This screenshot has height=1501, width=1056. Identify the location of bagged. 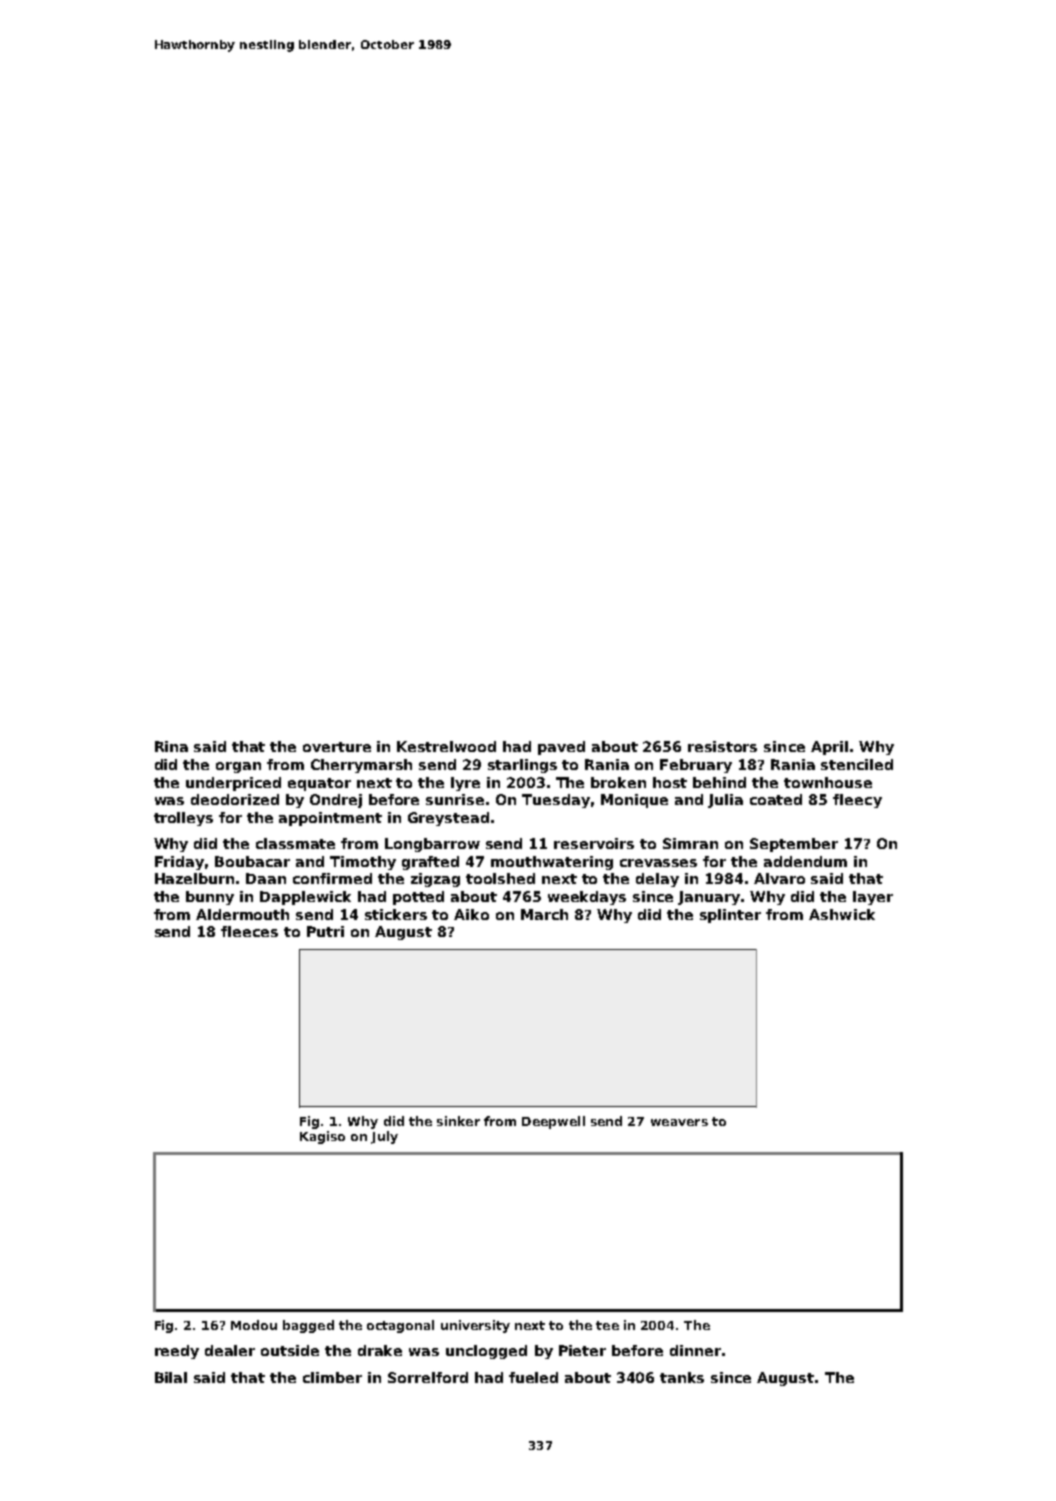
(308, 1326).
